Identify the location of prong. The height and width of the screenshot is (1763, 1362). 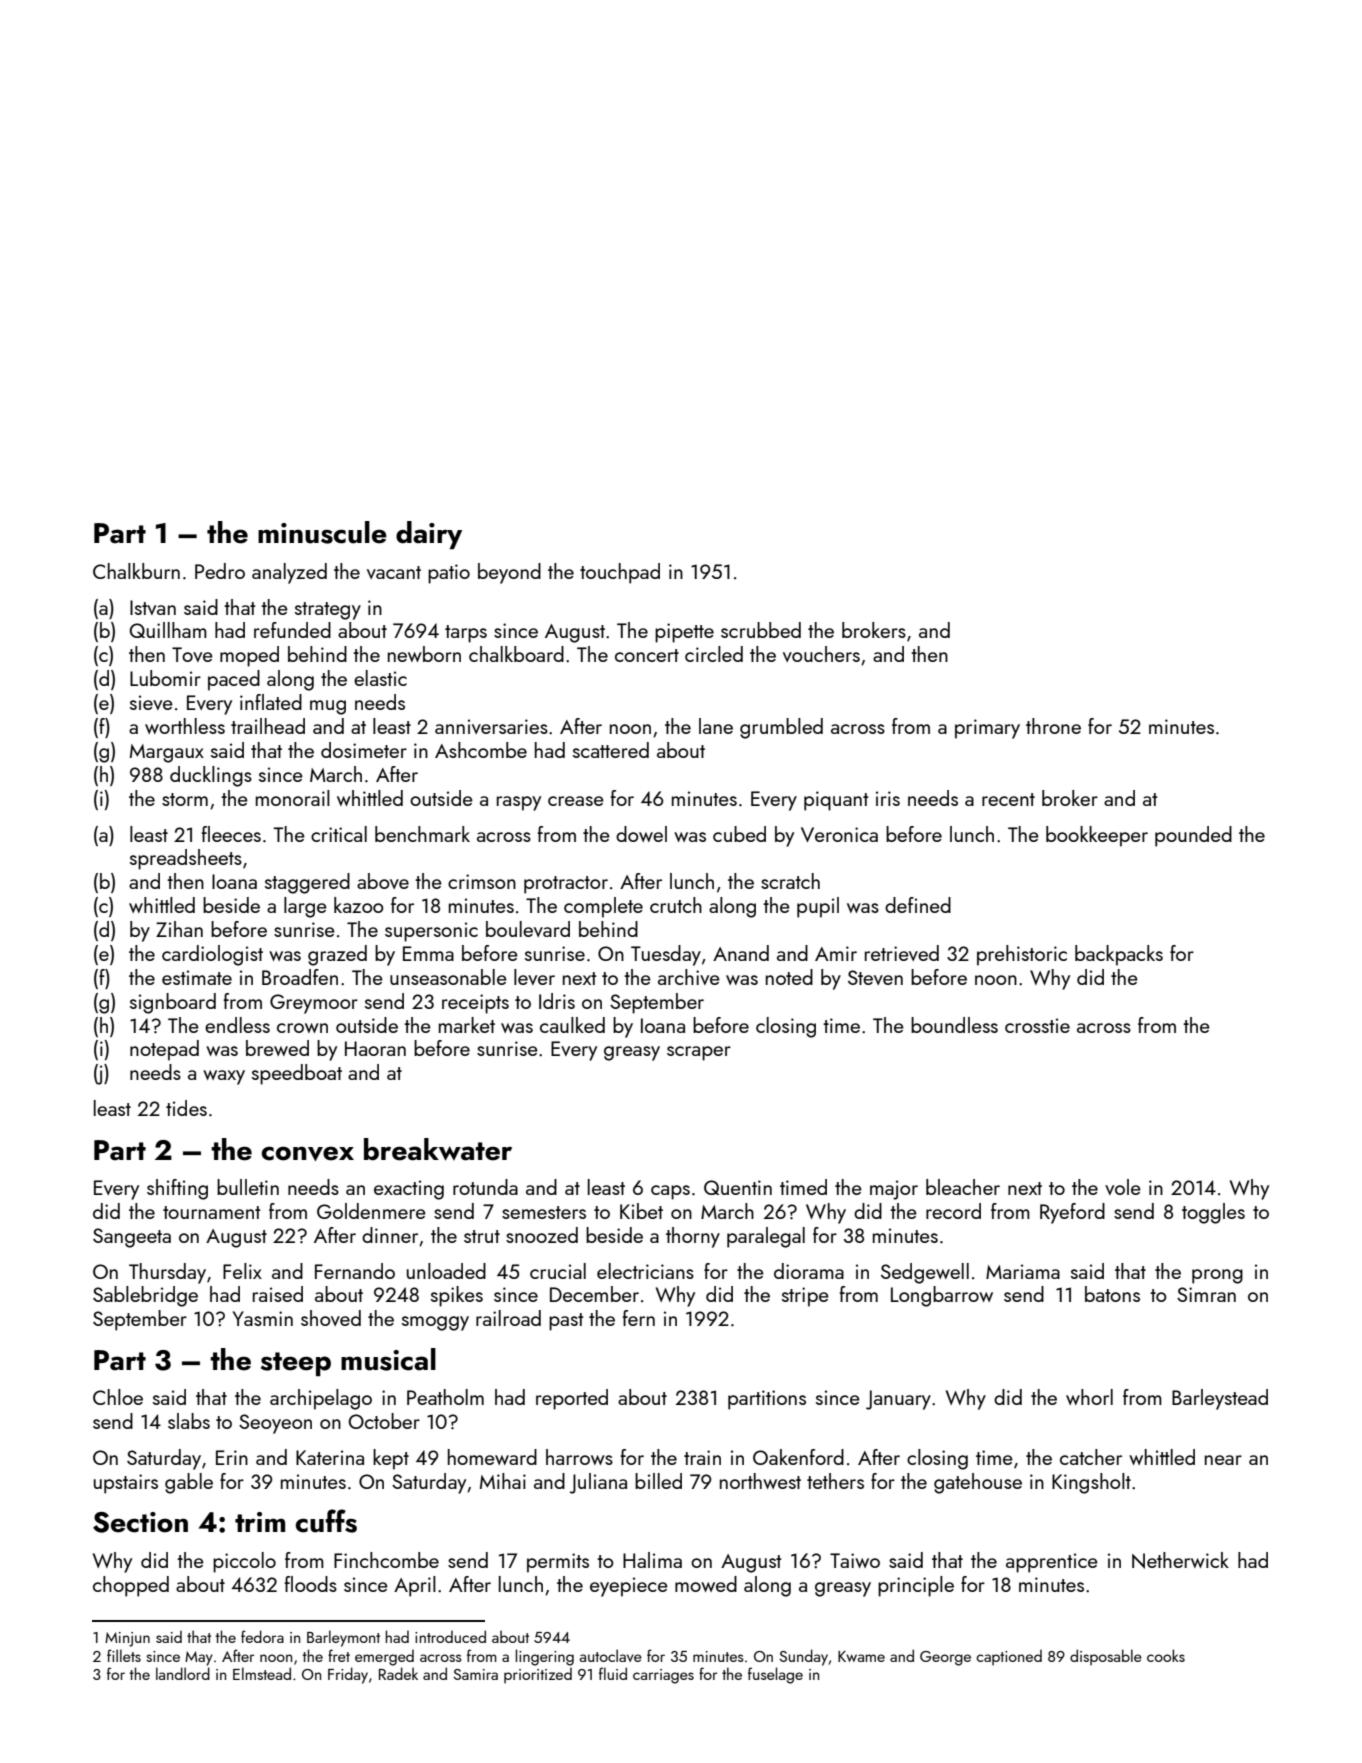
(1217, 1276).
